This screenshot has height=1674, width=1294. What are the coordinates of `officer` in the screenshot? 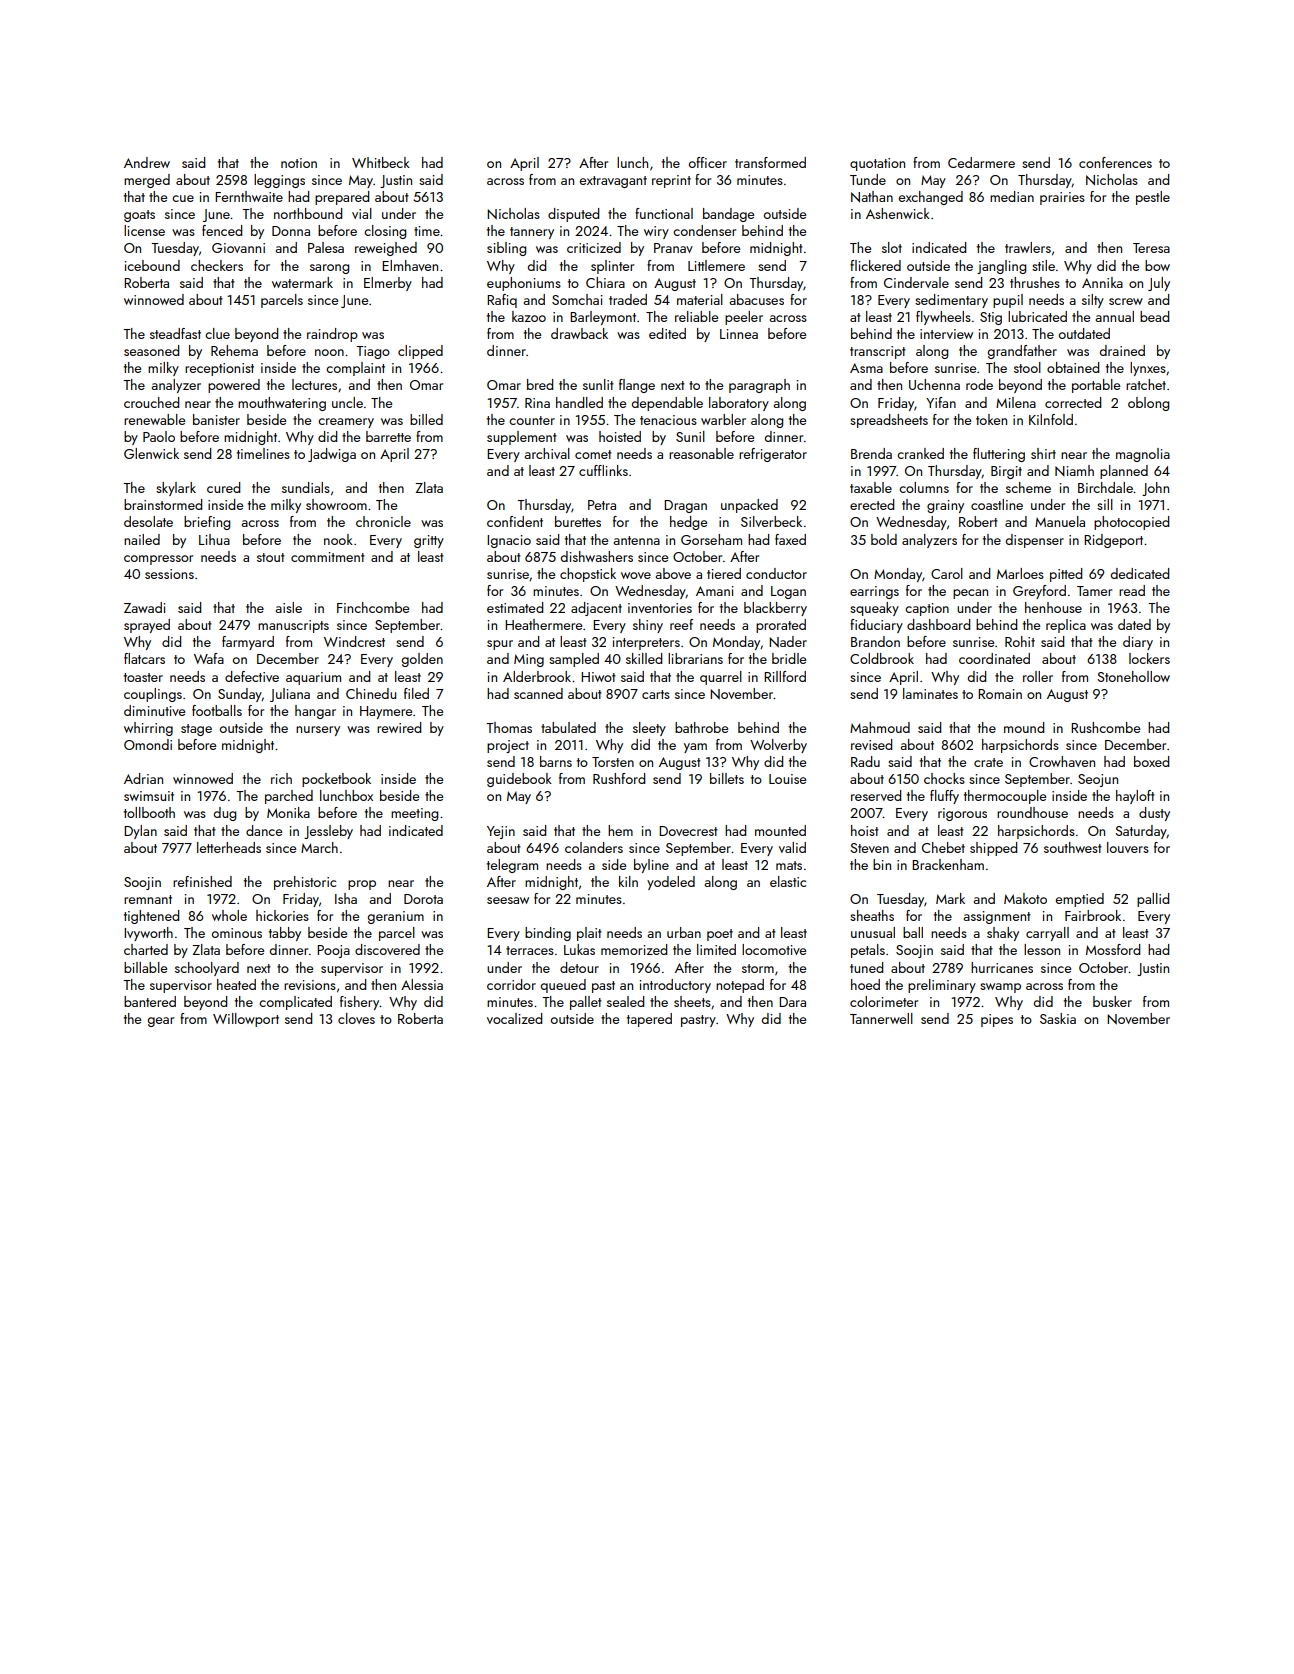 It's located at (708, 162).
